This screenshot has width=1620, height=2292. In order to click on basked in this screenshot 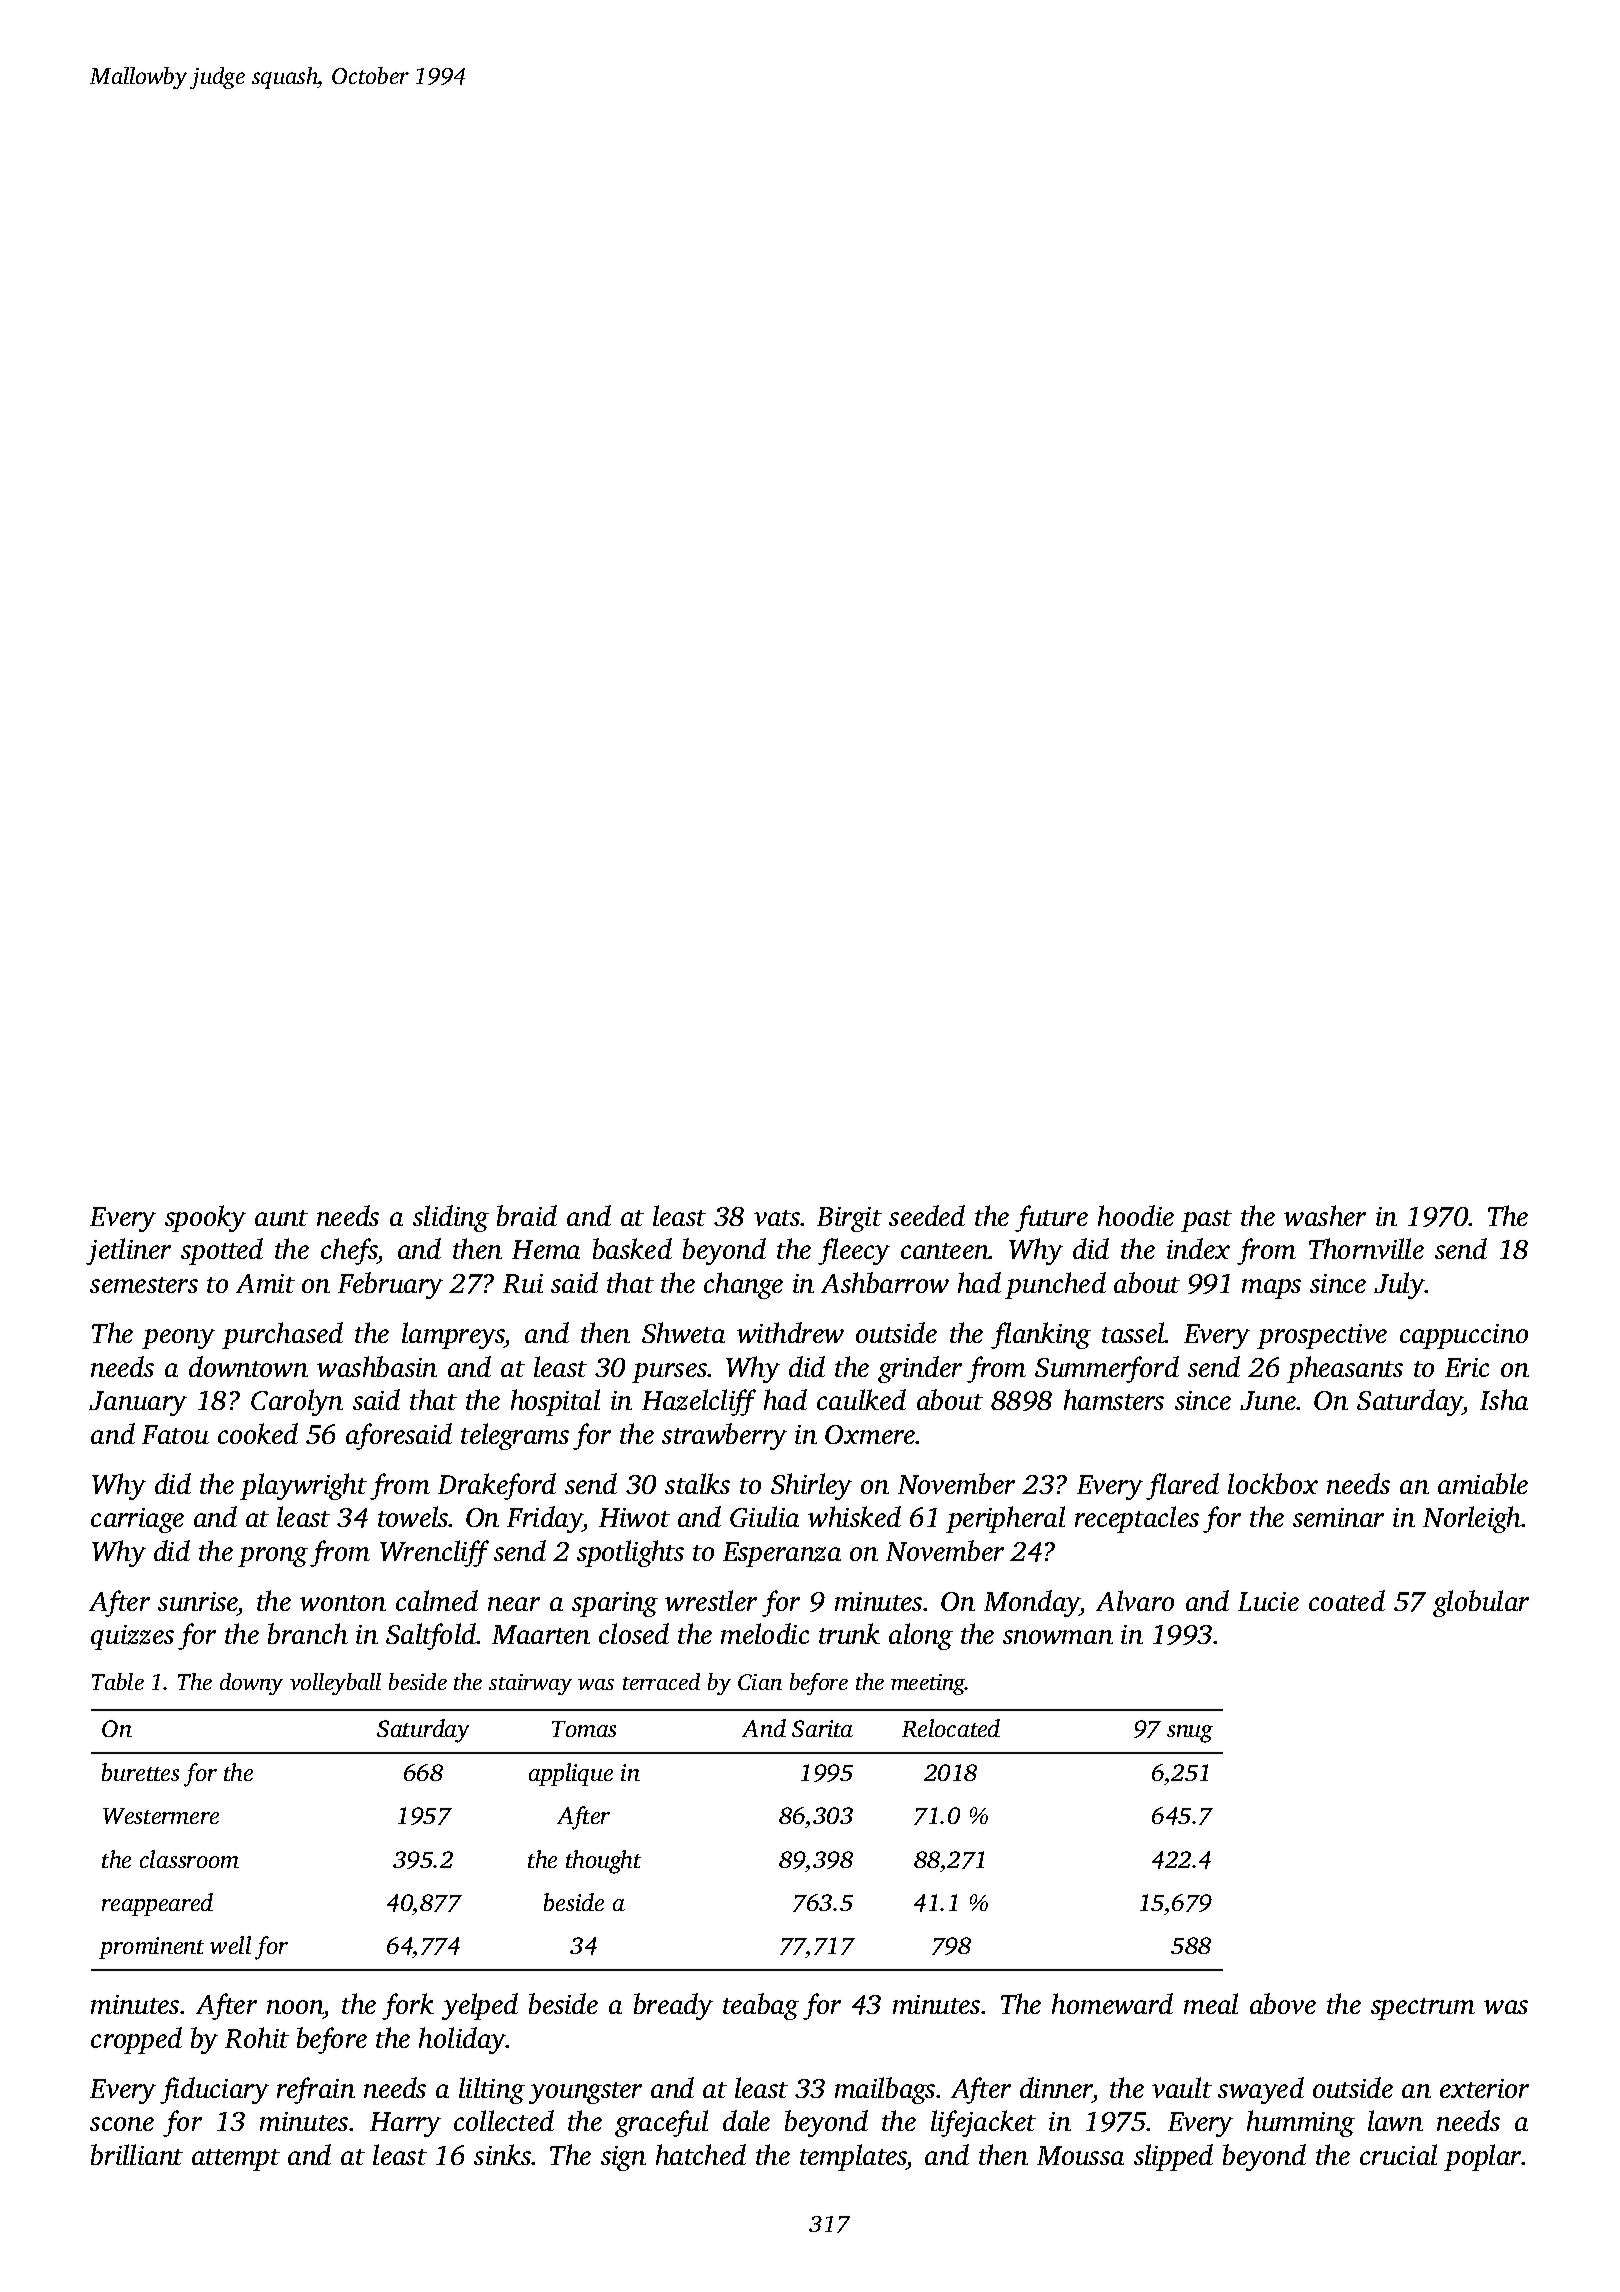, I will do `click(632, 1248)`.
